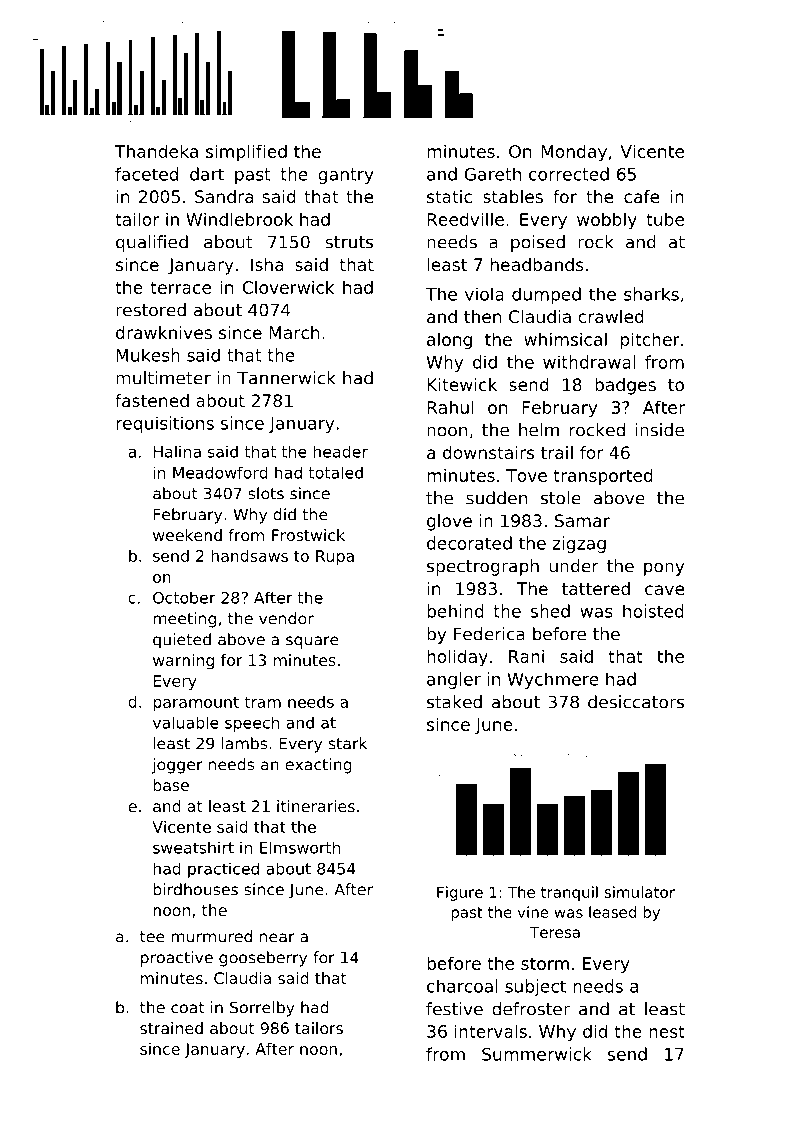  What do you see at coordinates (569, 893) in the screenshot?
I see `tranquil` at bounding box center [569, 893].
